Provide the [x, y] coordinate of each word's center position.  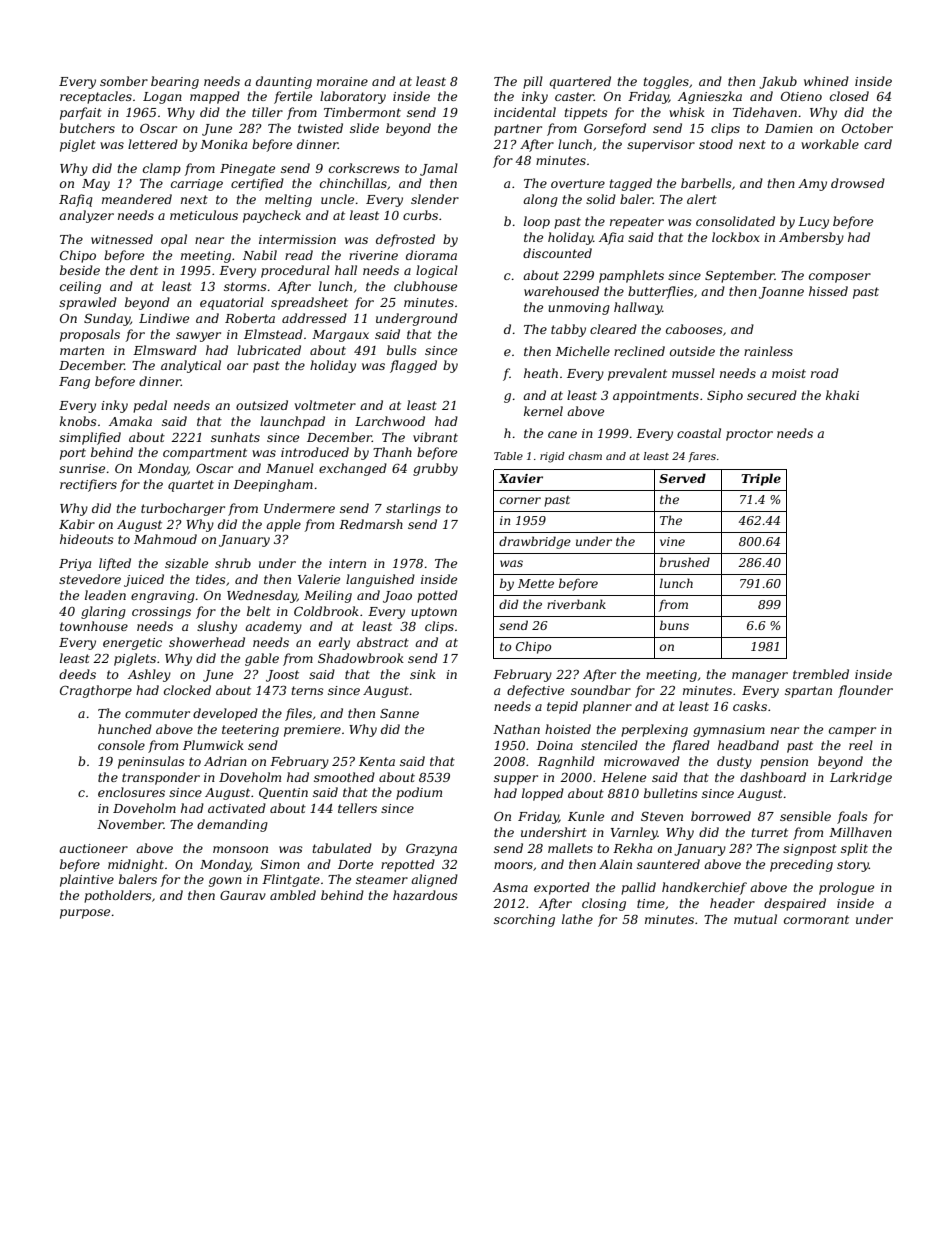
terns [308, 690]
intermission [297, 239]
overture [578, 183]
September [740, 276]
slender [435, 199]
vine [672, 541]
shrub [233, 563]
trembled [821, 674]
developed [225, 714]
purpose [85, 914]
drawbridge [535, 542]
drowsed [858, 183]
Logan [162, 98]
